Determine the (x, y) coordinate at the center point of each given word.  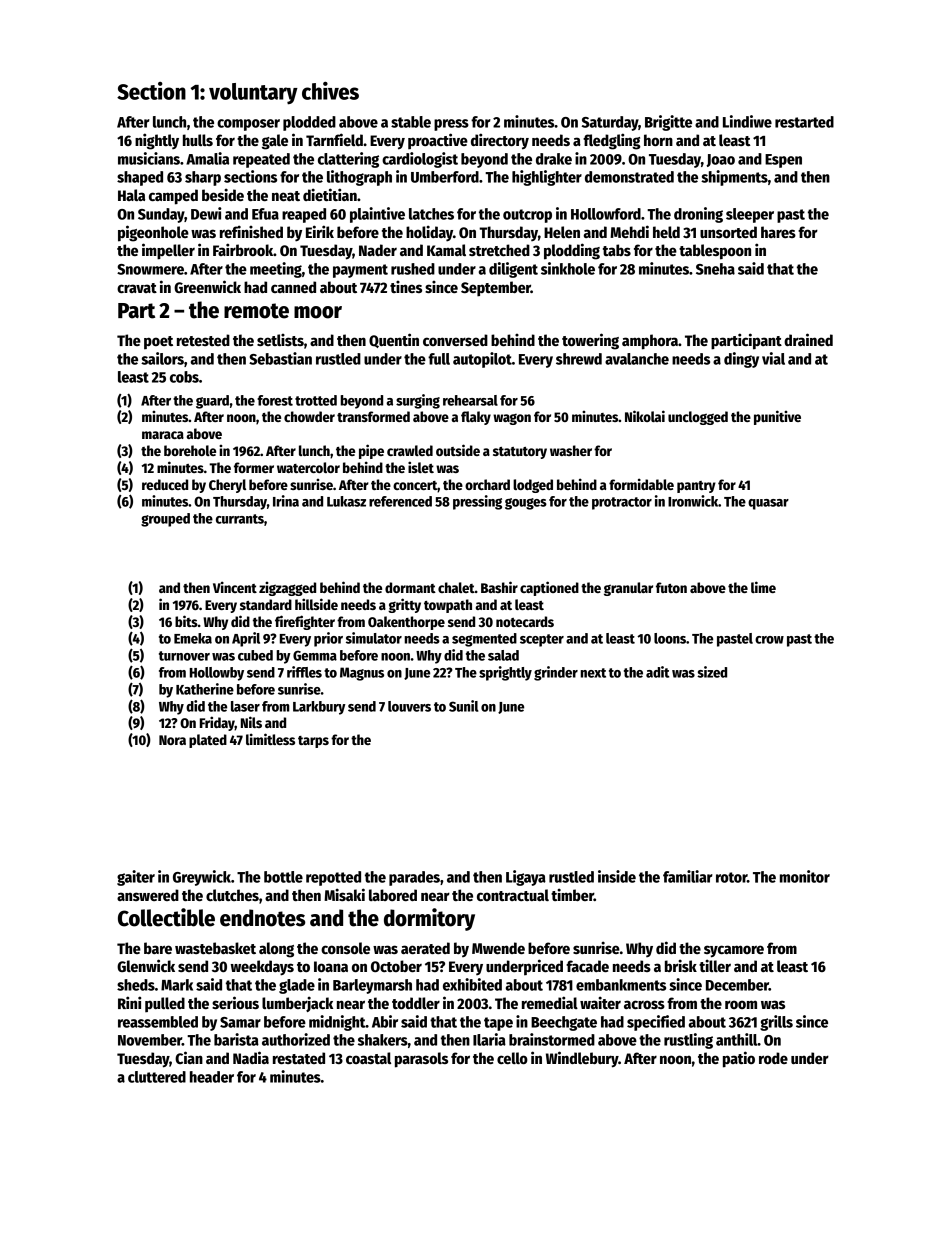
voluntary (253, 94)
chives (330, 91)
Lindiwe (747, 121)
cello (512, 1058)
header (212, 1077)
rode (773, 1058)
